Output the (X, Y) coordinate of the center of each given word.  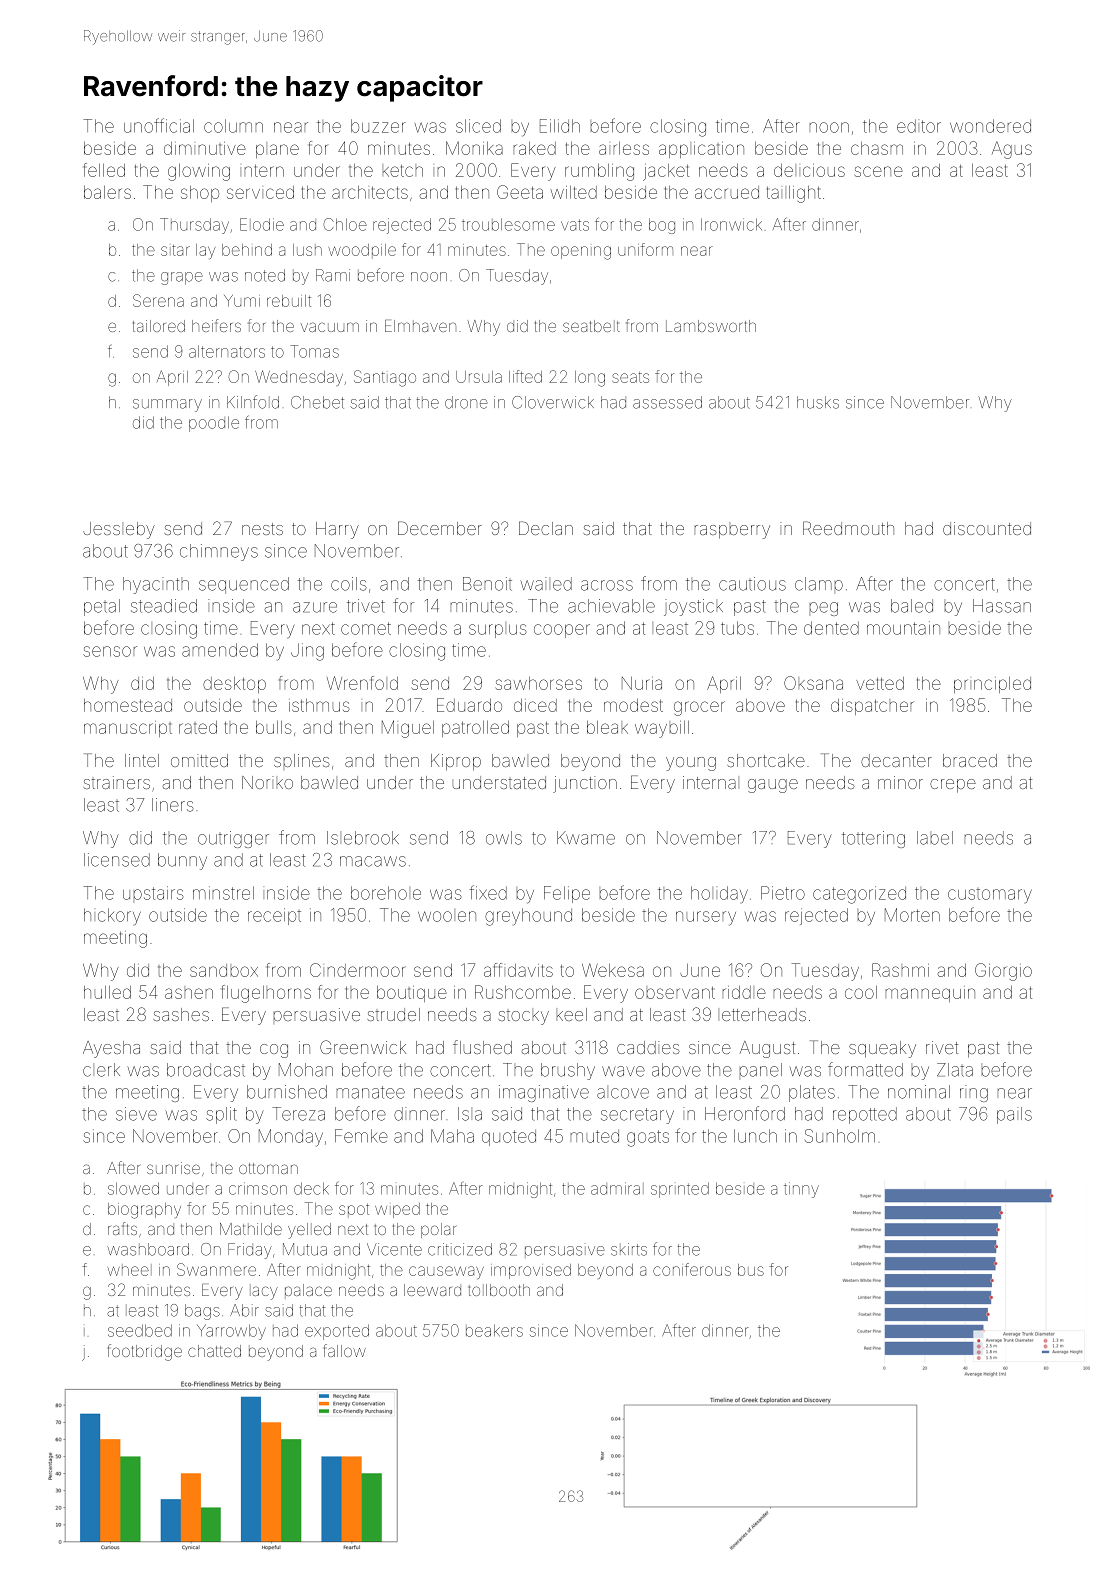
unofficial (159, 125)
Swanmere (216, 1269)
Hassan (1002, 606)
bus (751, 1270)
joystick (693, 607)
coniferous (692, 1269)
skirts (629, 1249)
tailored (159, 326)
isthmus (319, 705)
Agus (1012, 150)
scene (879, 171)
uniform (645, 249)
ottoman (268, 1168)
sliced (478, 126)
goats (648, 1138)
